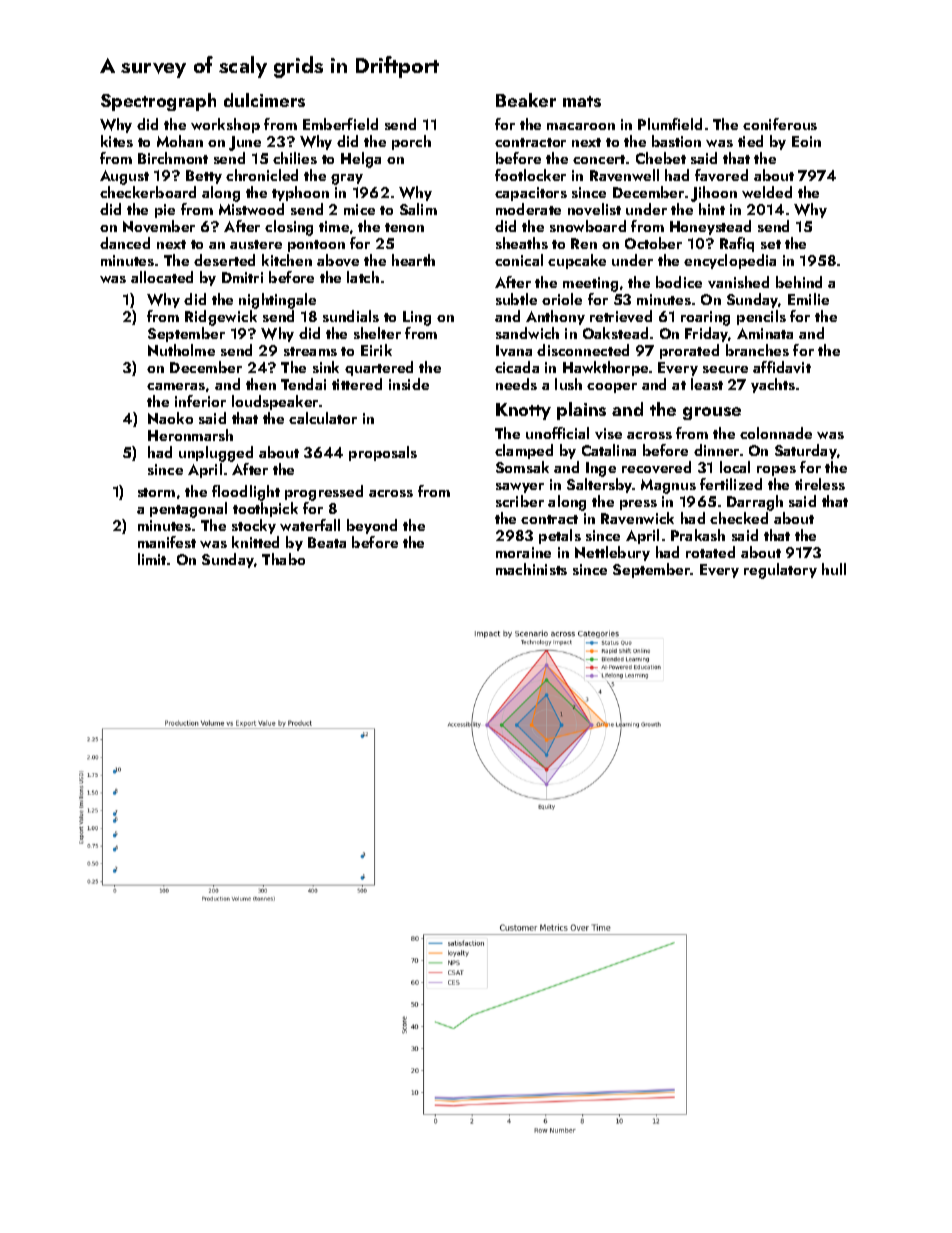 This page has width=952, height=1233. What do you see at coordinates (621, 316) in the page?
I see `retrieved` at bounding box center [621, 316].
